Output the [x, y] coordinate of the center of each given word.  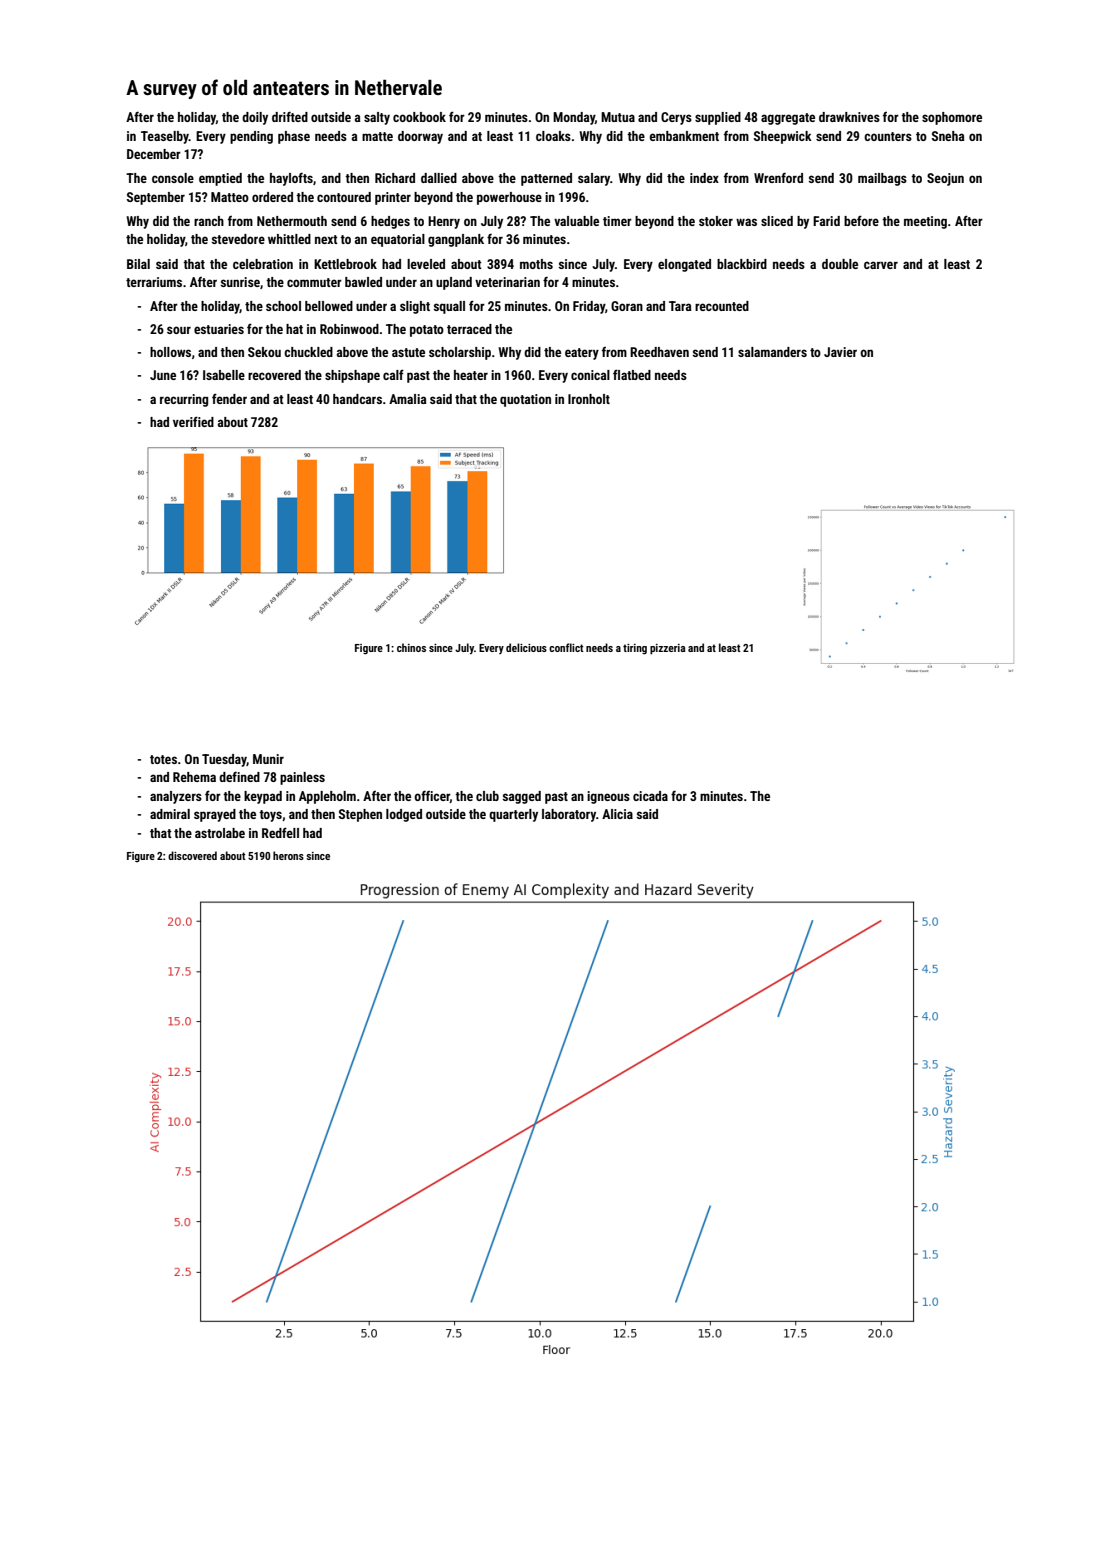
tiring [635, 649]
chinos [411, 647]
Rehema [194, 777]
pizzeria [668, 649]
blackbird [742, 264]
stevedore [238, 239]
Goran [627, 306]
